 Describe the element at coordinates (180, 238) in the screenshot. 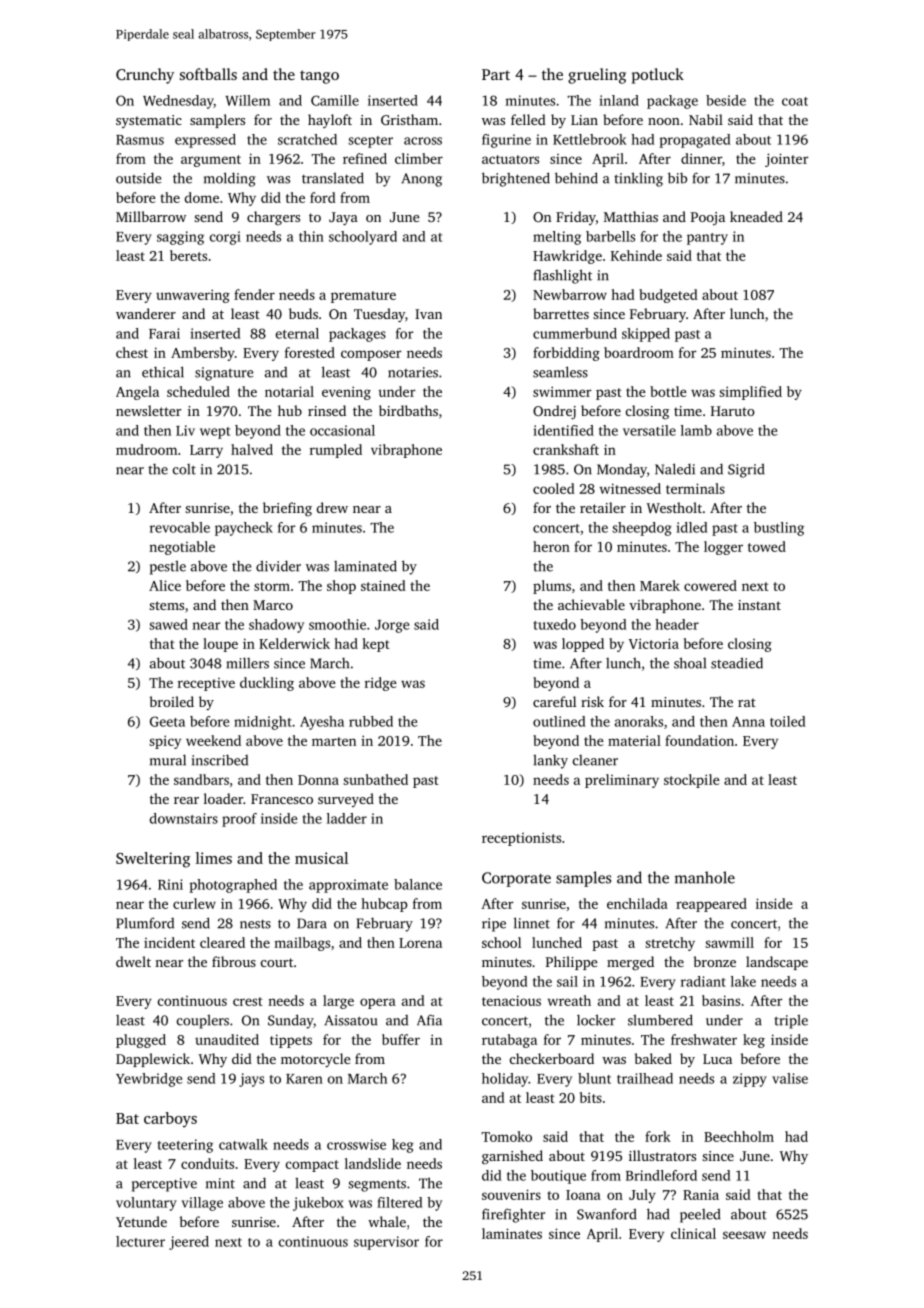

I see `sagging` at that location.
